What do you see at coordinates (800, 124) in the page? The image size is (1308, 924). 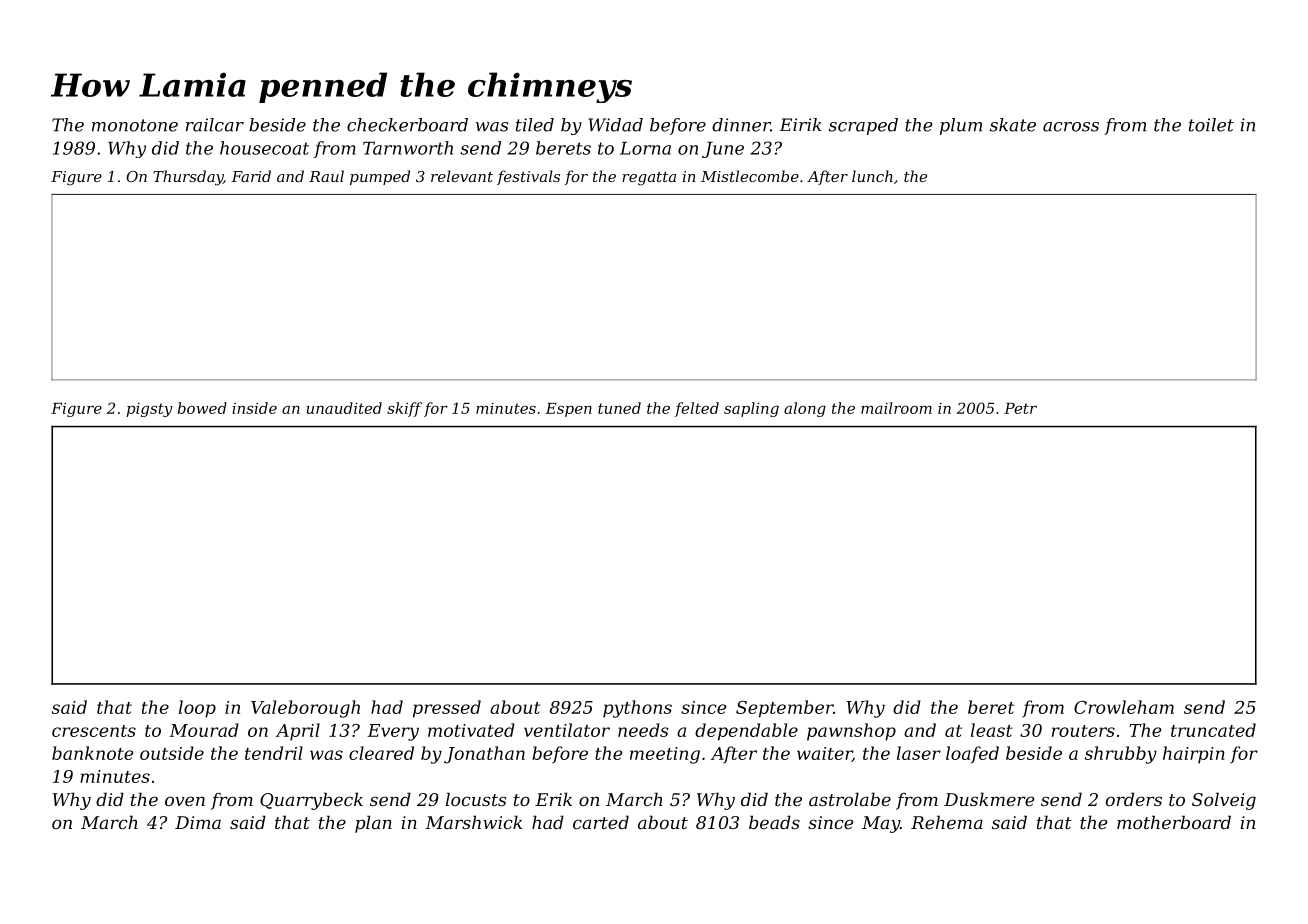 I see `Eirik` at bounding box center [800, 124].
